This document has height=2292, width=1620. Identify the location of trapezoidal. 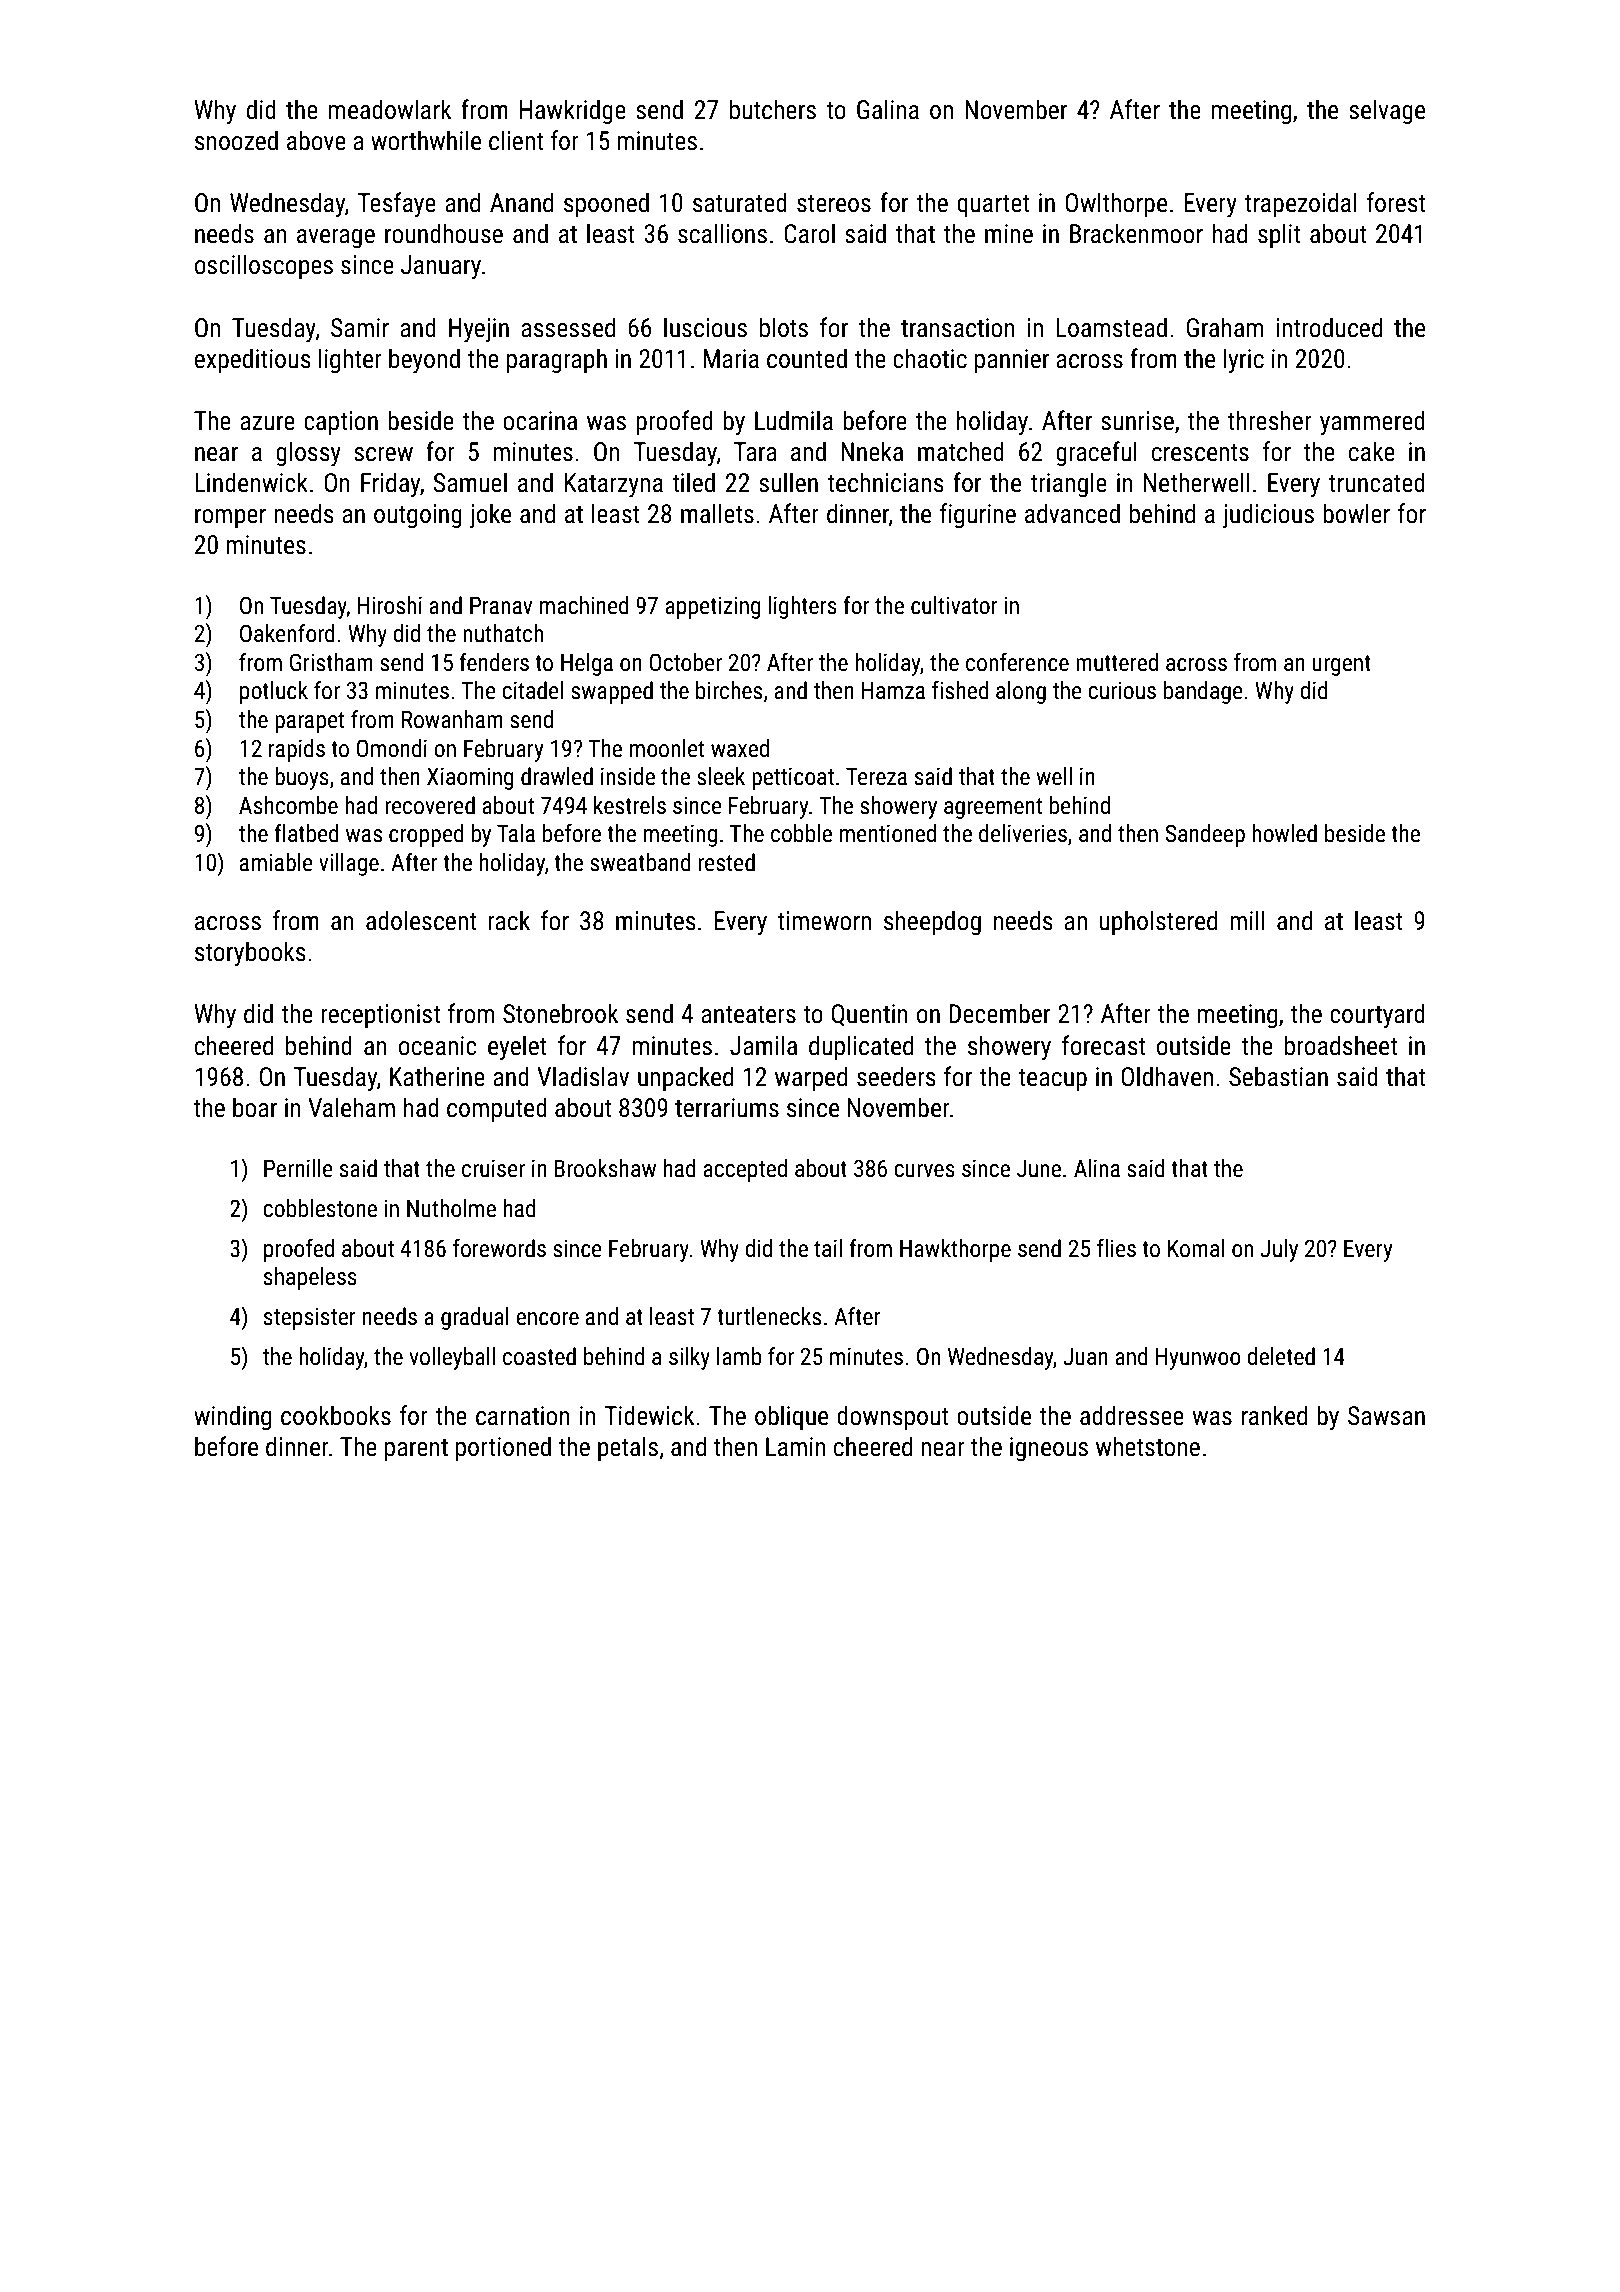
(1300, 205).
